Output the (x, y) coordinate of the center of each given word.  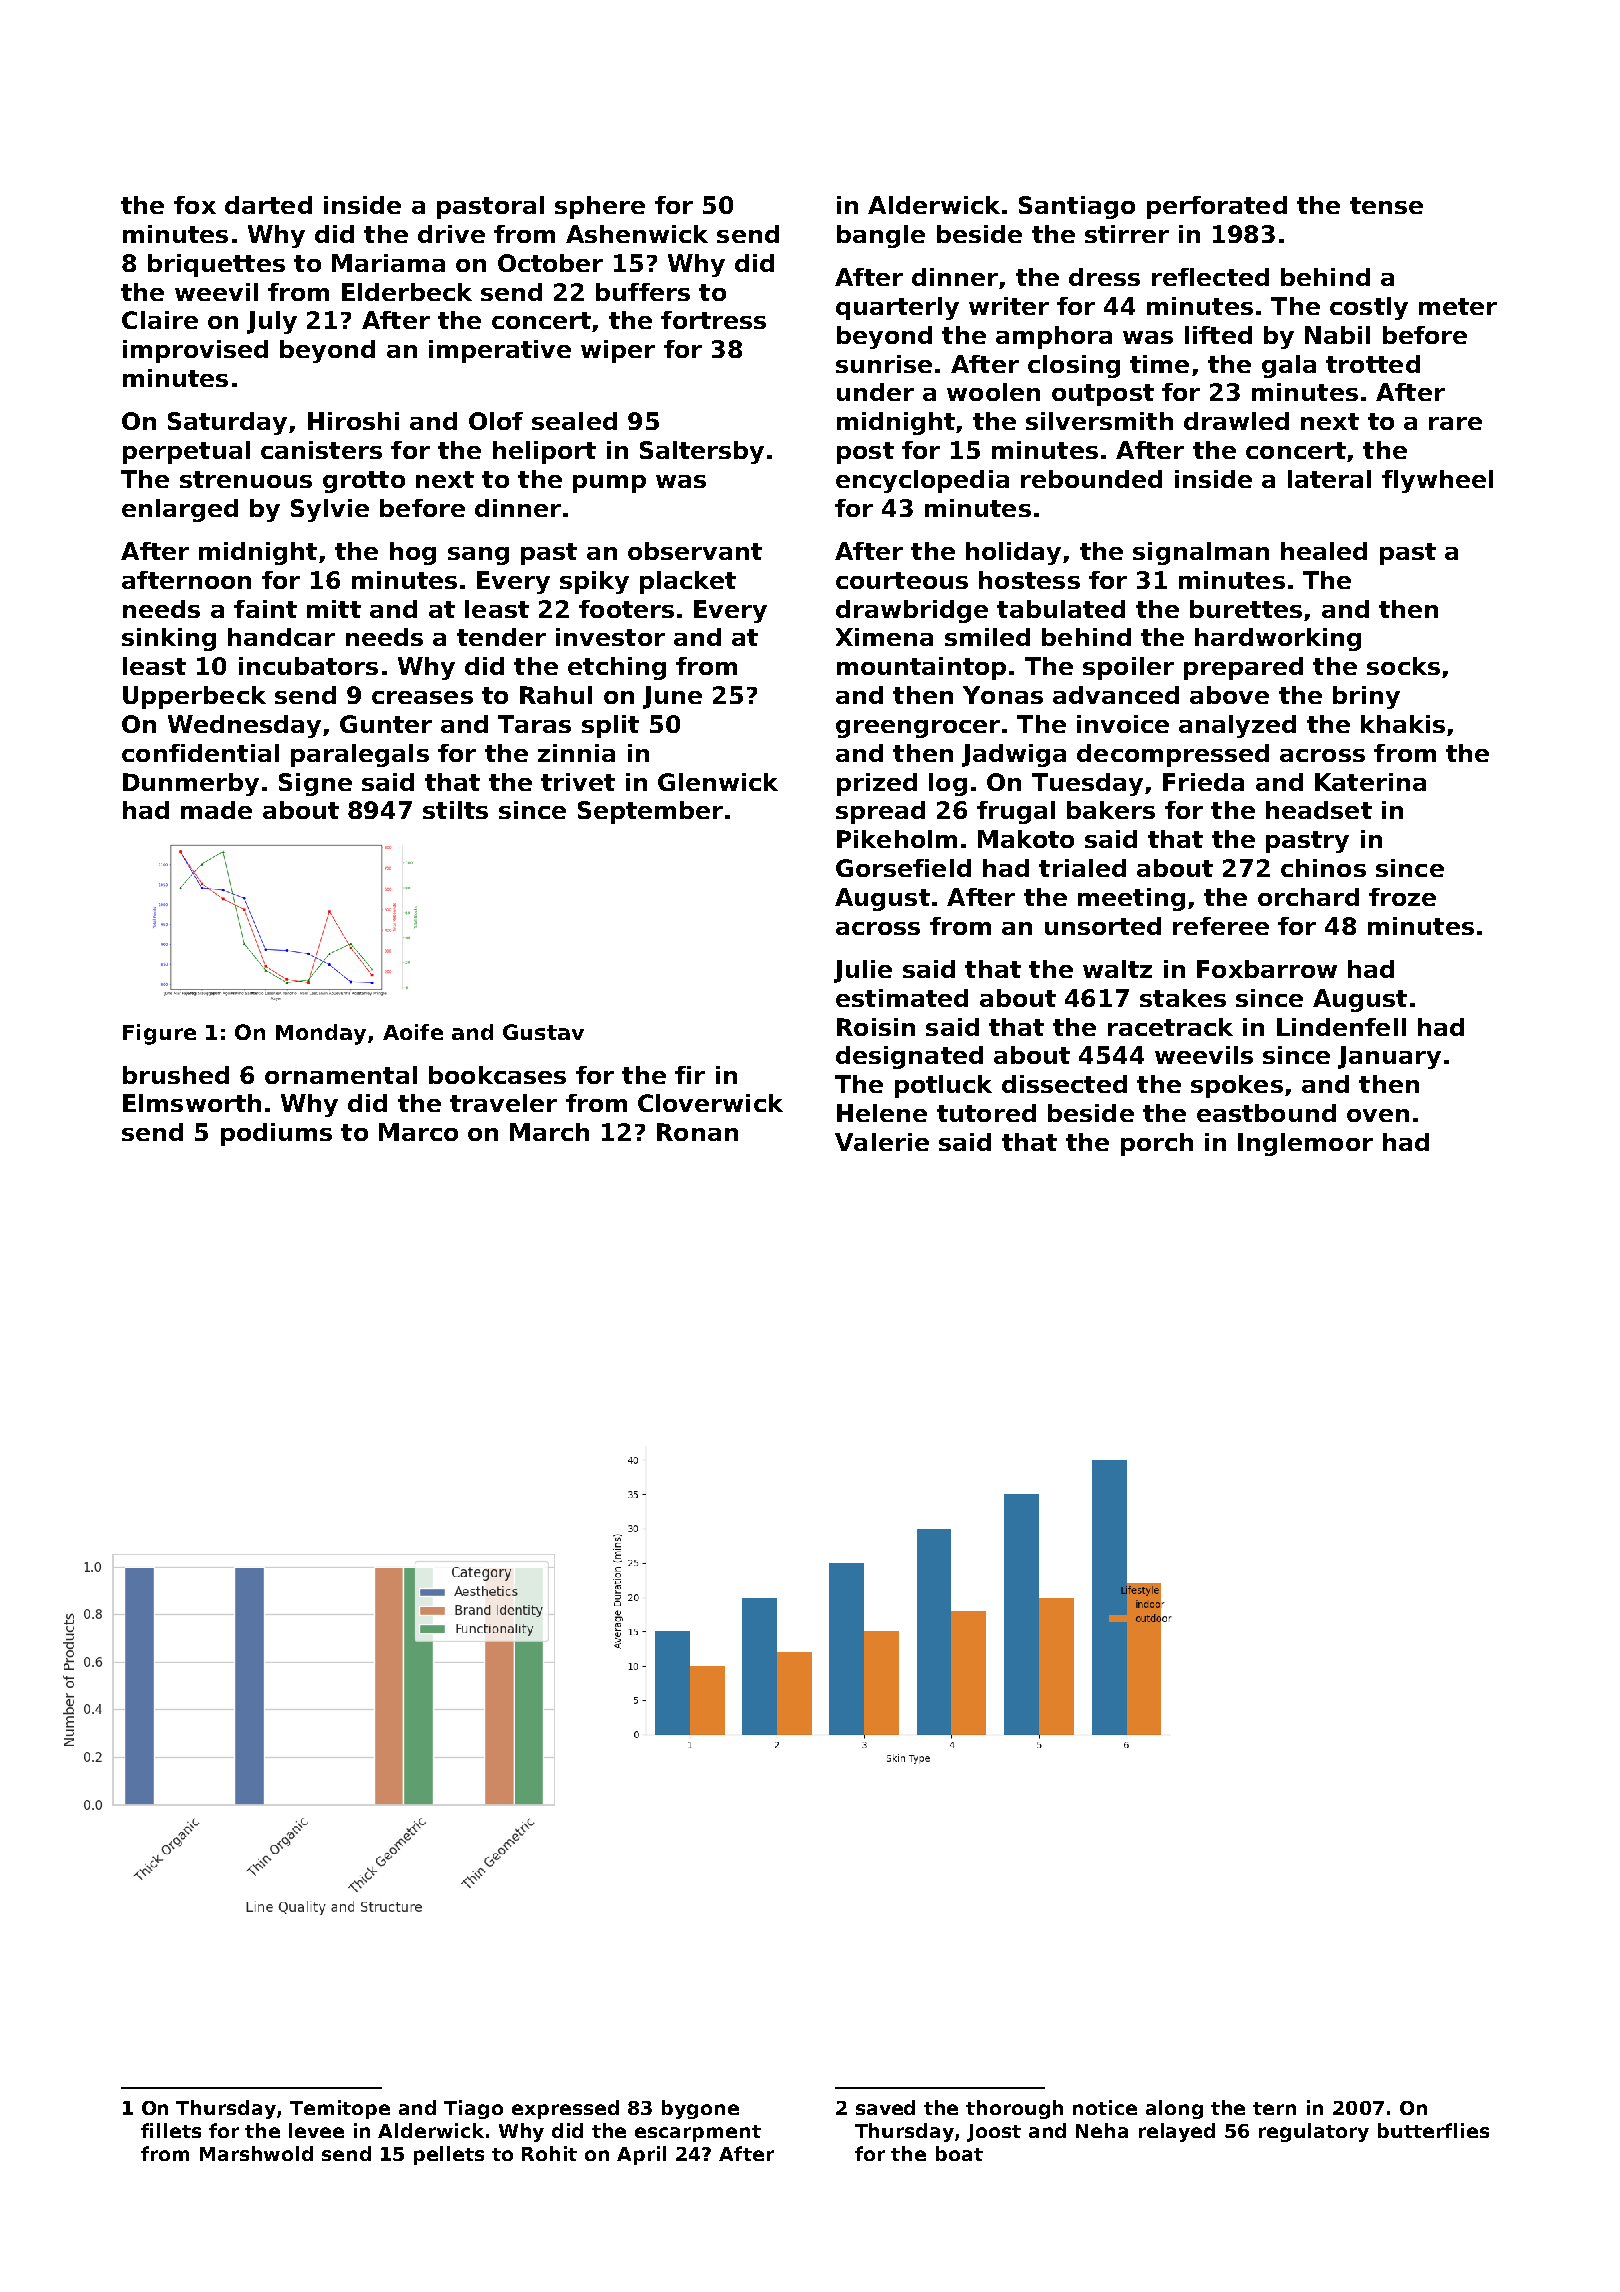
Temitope (340, 2109)
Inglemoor (1305, 1144)
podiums (276, 1134)
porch (1157, 1144)
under (875, 392)
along (1174, 2109)
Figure (159, 1034)
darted (268, 205)
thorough (1014, 2109)
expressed (565, 2109)
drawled (1236, 421)
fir (690, 1075)
